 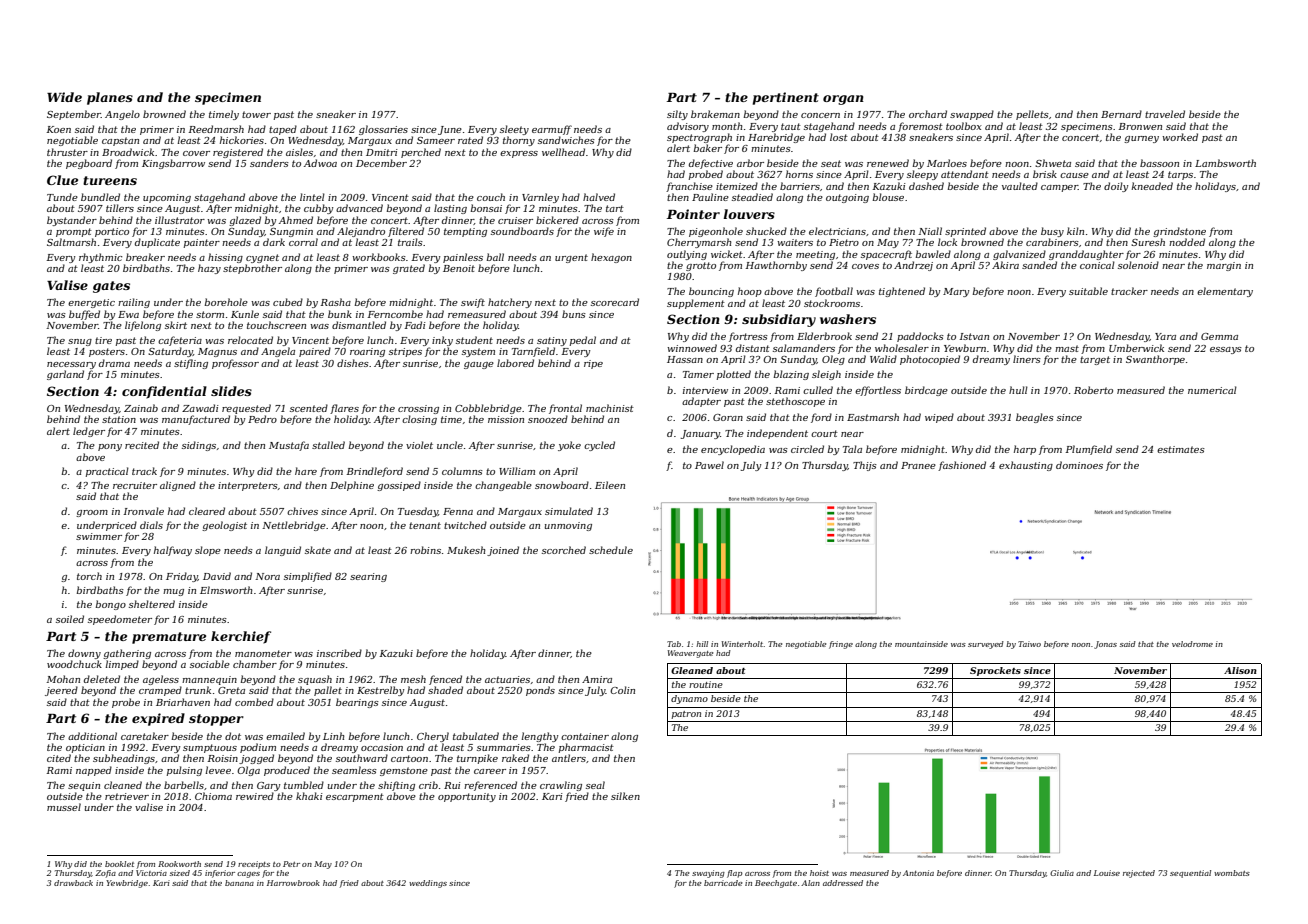 I want to click on planes, so click(x=110, y=98).
